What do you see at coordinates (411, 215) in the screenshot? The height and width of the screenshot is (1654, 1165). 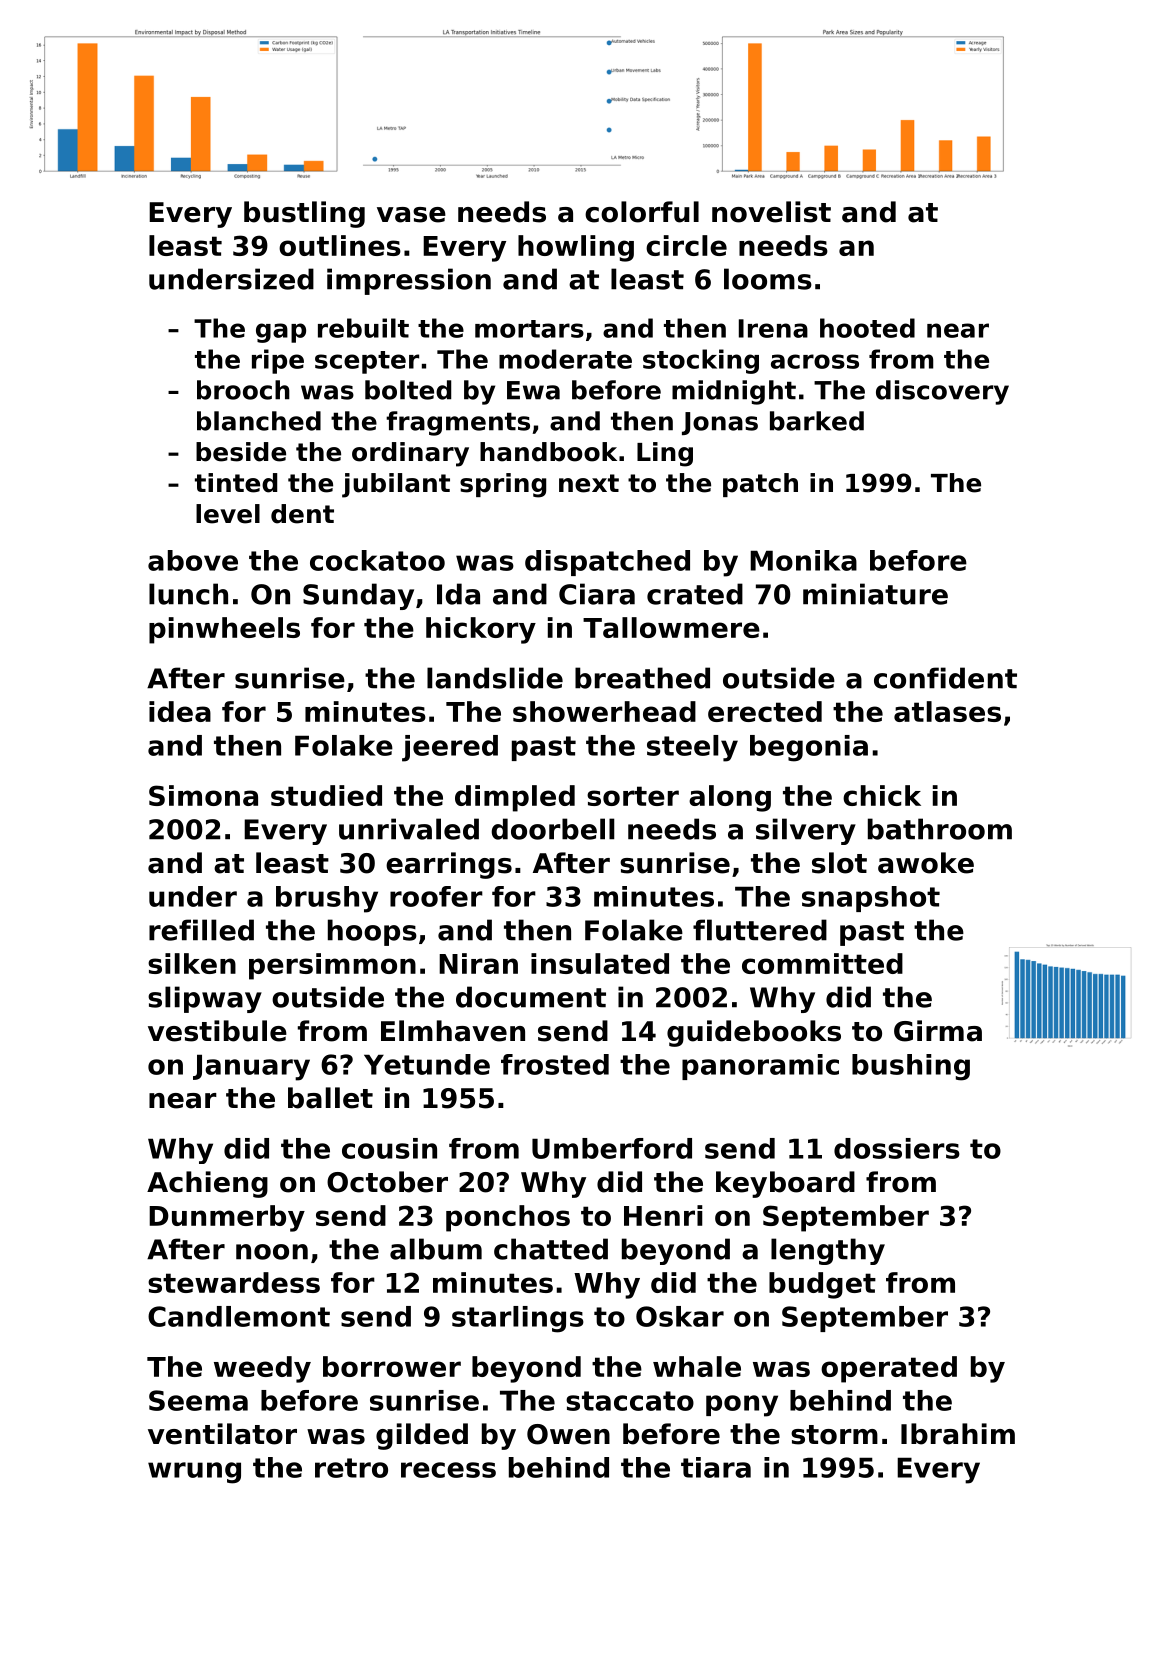 I see `vase` at bounding box center [411, 215].
